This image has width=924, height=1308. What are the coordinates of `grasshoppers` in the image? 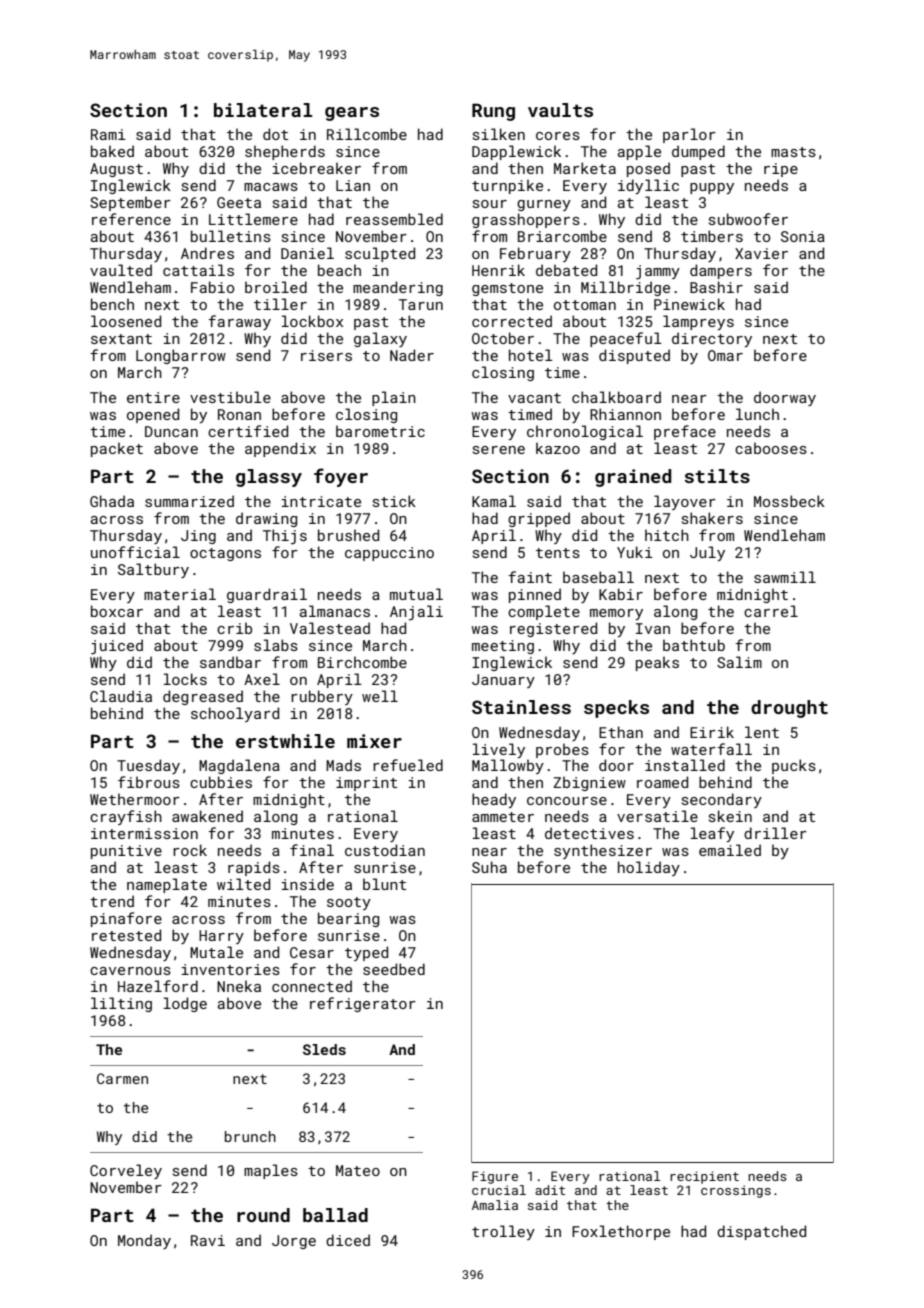 It's located at (526, 220).
